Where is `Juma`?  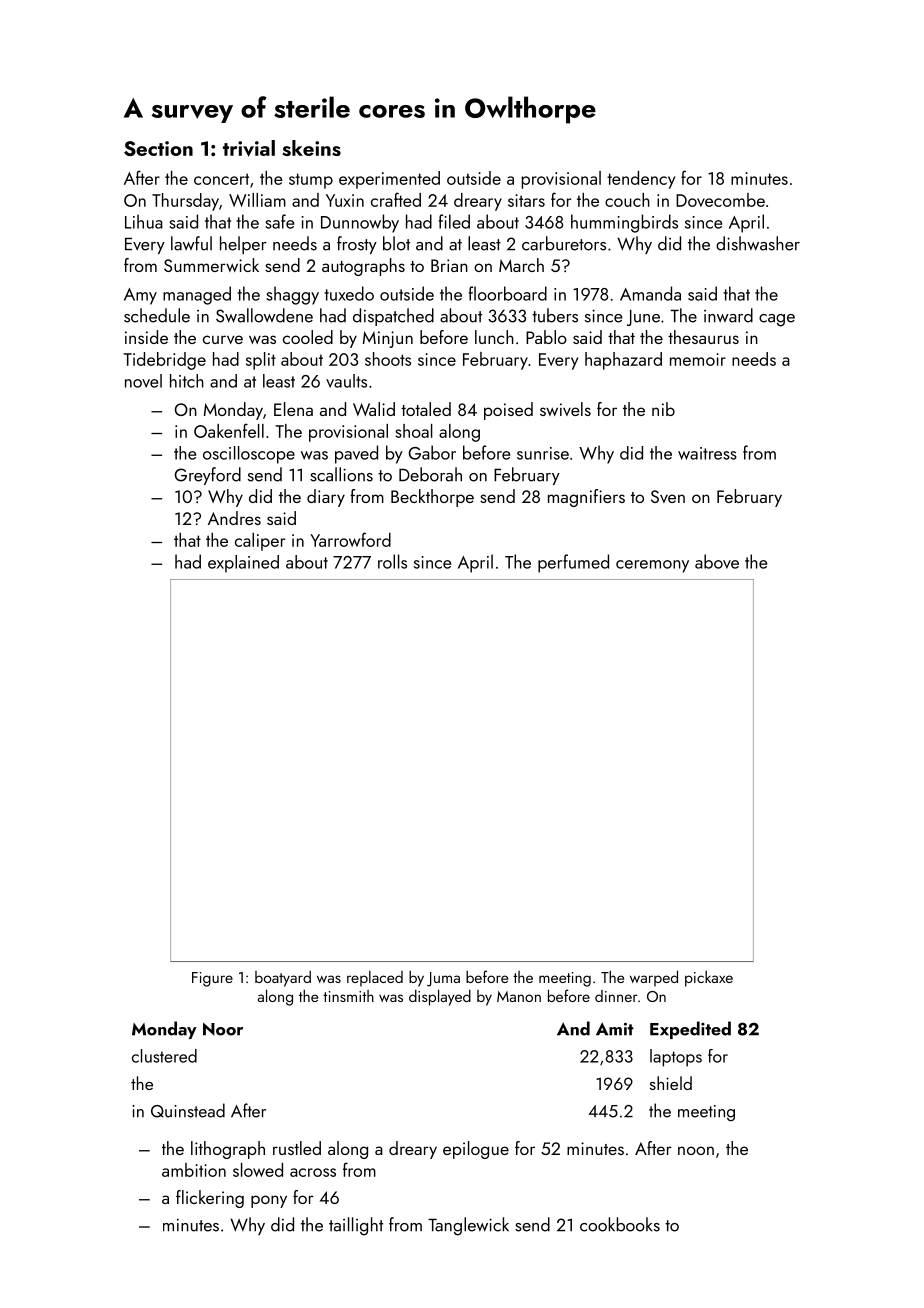
Juma is located at coordinates (443, 979).
